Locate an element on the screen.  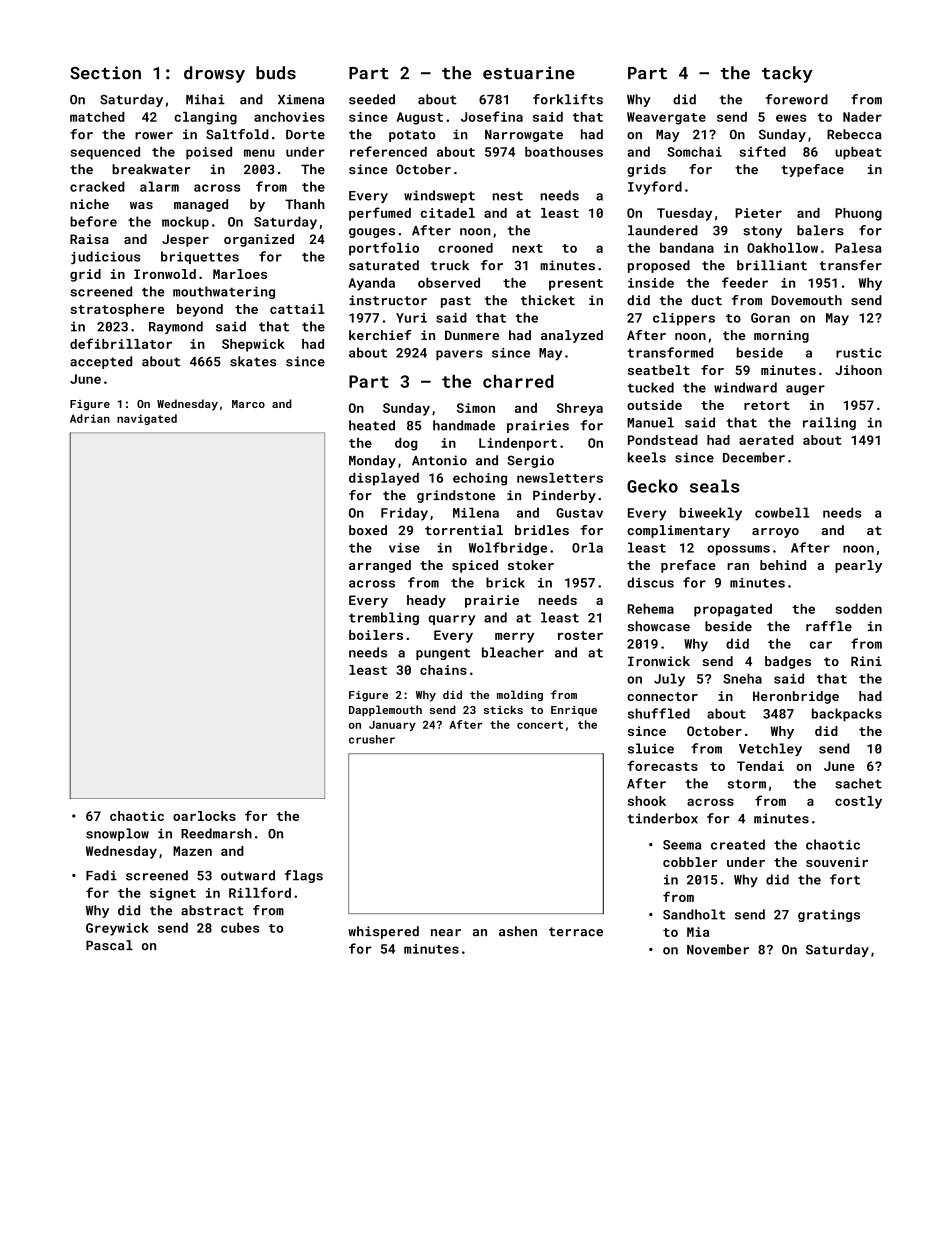
estuarine is located at coordinates (529, 73).
